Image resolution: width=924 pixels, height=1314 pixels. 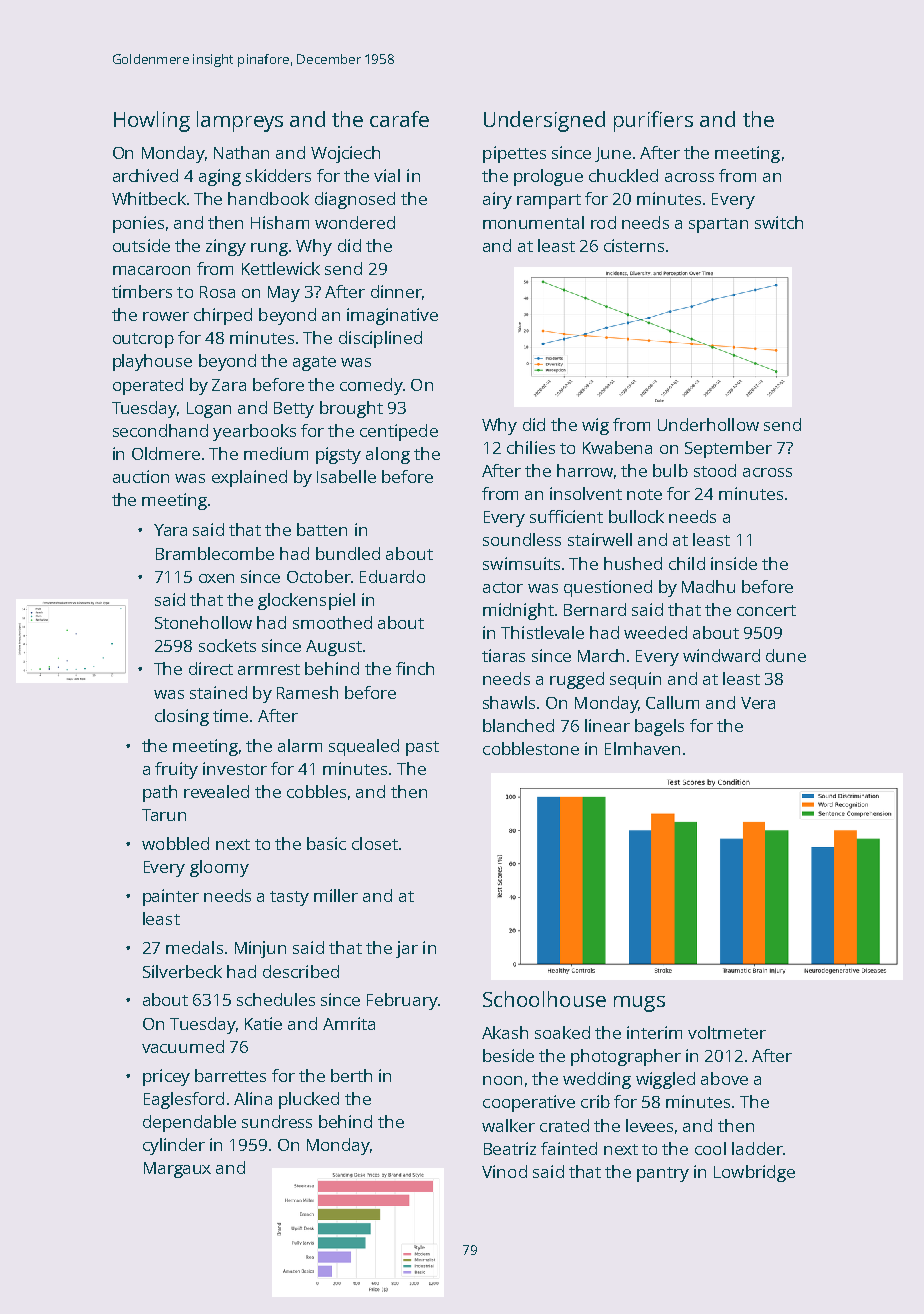 I want to click on Howling, so click(x=152, y=121).
